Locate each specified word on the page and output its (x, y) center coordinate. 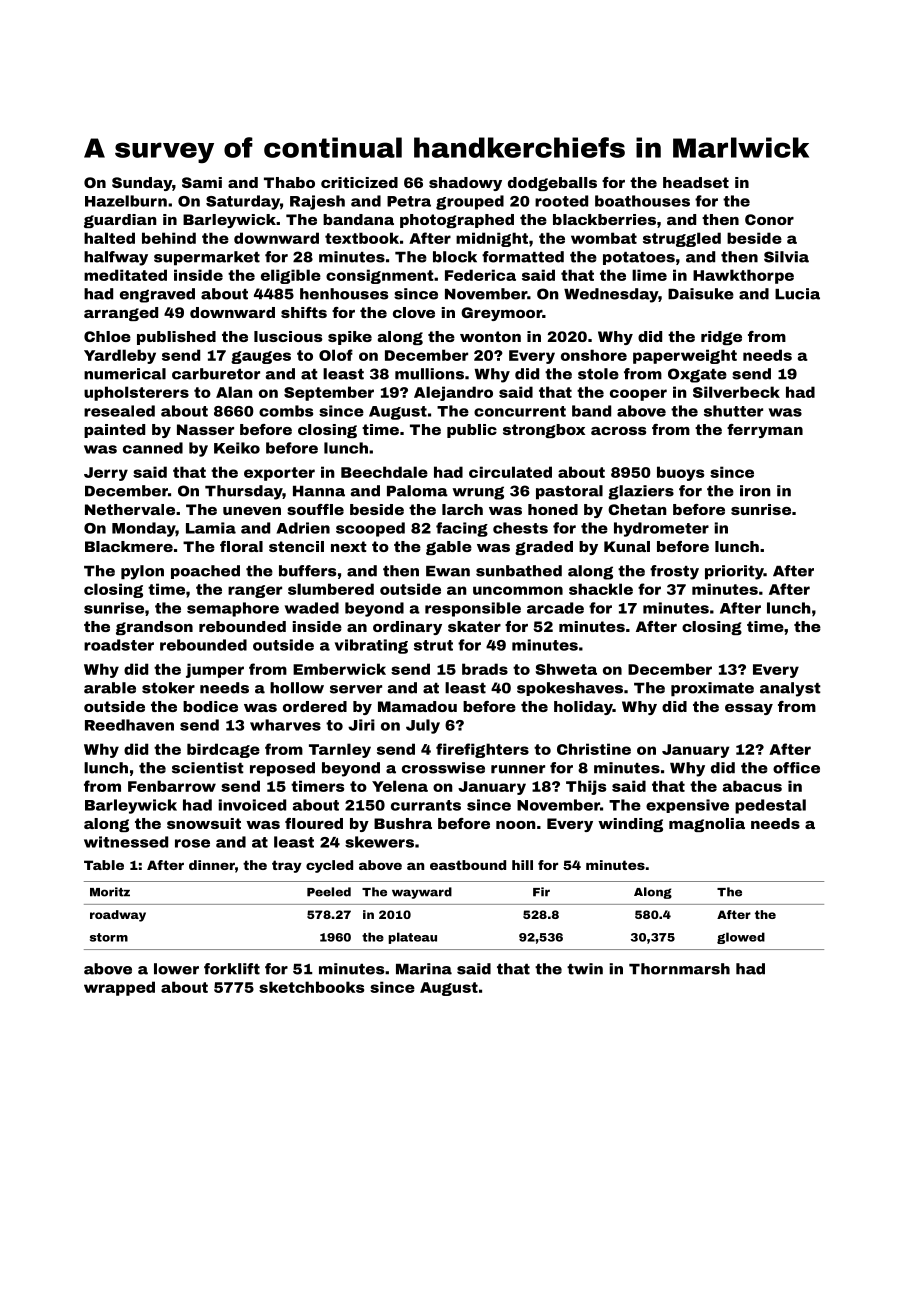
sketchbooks (311, 987)
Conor (769, 219)
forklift (232, 969)
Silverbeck (736, 392)
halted (109, 238)
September (329, 393)
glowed (741, 938)
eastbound (468, 865)
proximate (712, 689)
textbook (362, 238)
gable (449, 548)
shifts (304, 312)
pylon (142, 572)
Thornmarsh (679, 969)
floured (314, 823)
